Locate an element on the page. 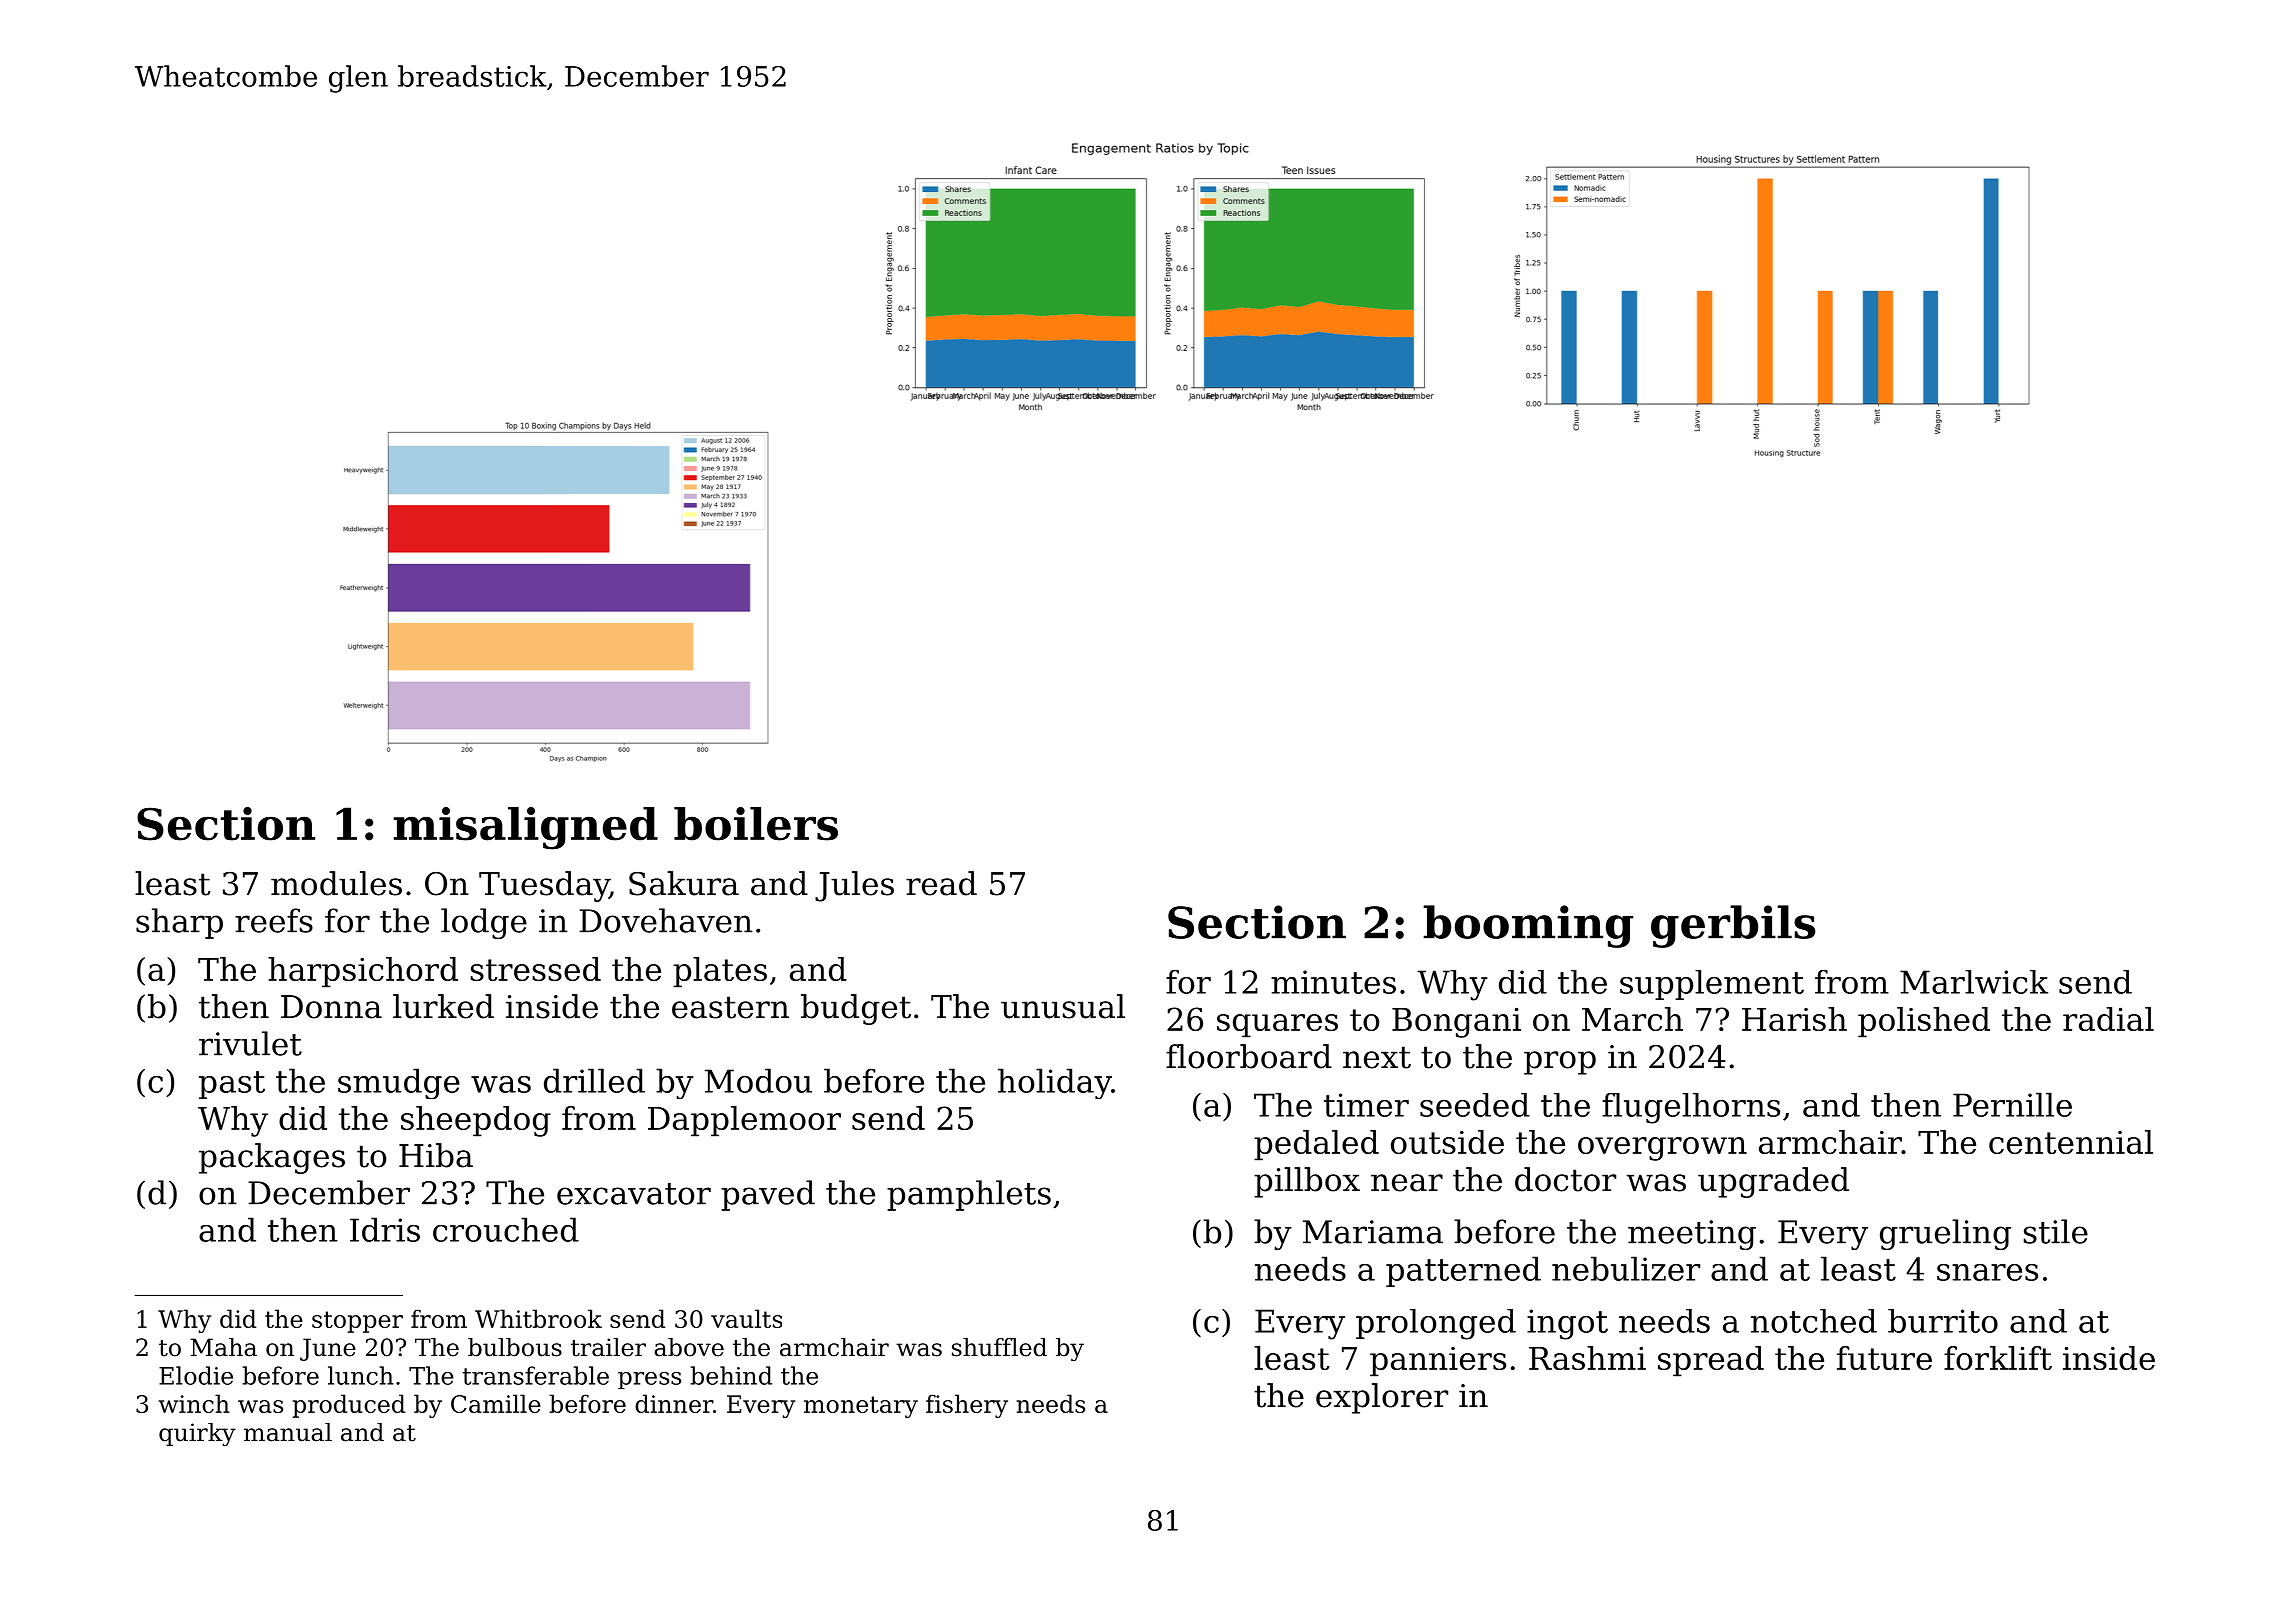  Pernille is located at coordinates (2012, 1104).
